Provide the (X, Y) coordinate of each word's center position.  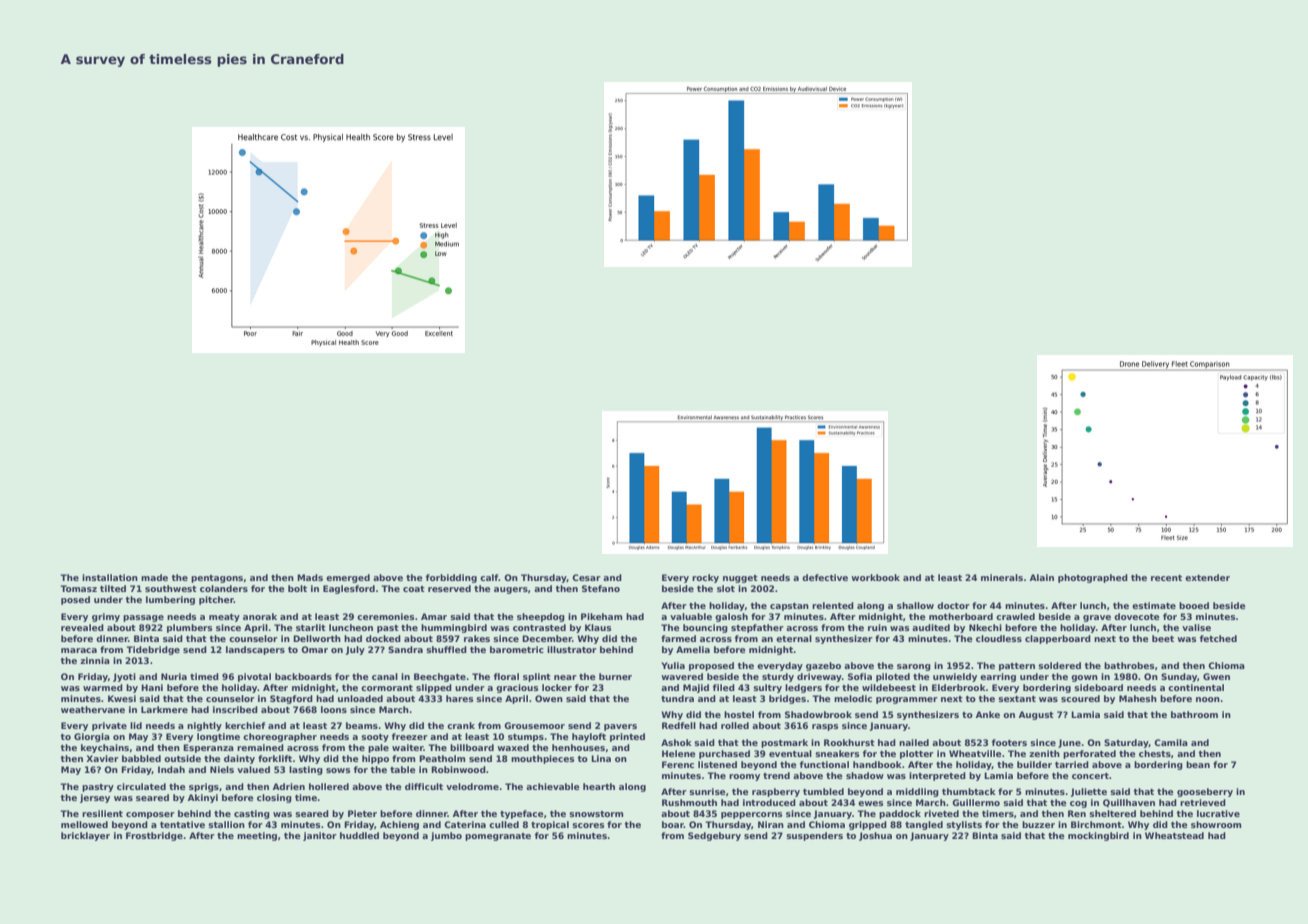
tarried (1072, 764)
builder (1034, 764)
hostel (739, 714)
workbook (875, 577)
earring (998, 677)
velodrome (472, 786)
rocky (705, 578)
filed (724, 687)
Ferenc (678, 764)
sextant (1017, 699)
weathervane (93, 709)
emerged (348, 578)
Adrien (289, 786)
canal (385, 676)
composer (150, 815)
